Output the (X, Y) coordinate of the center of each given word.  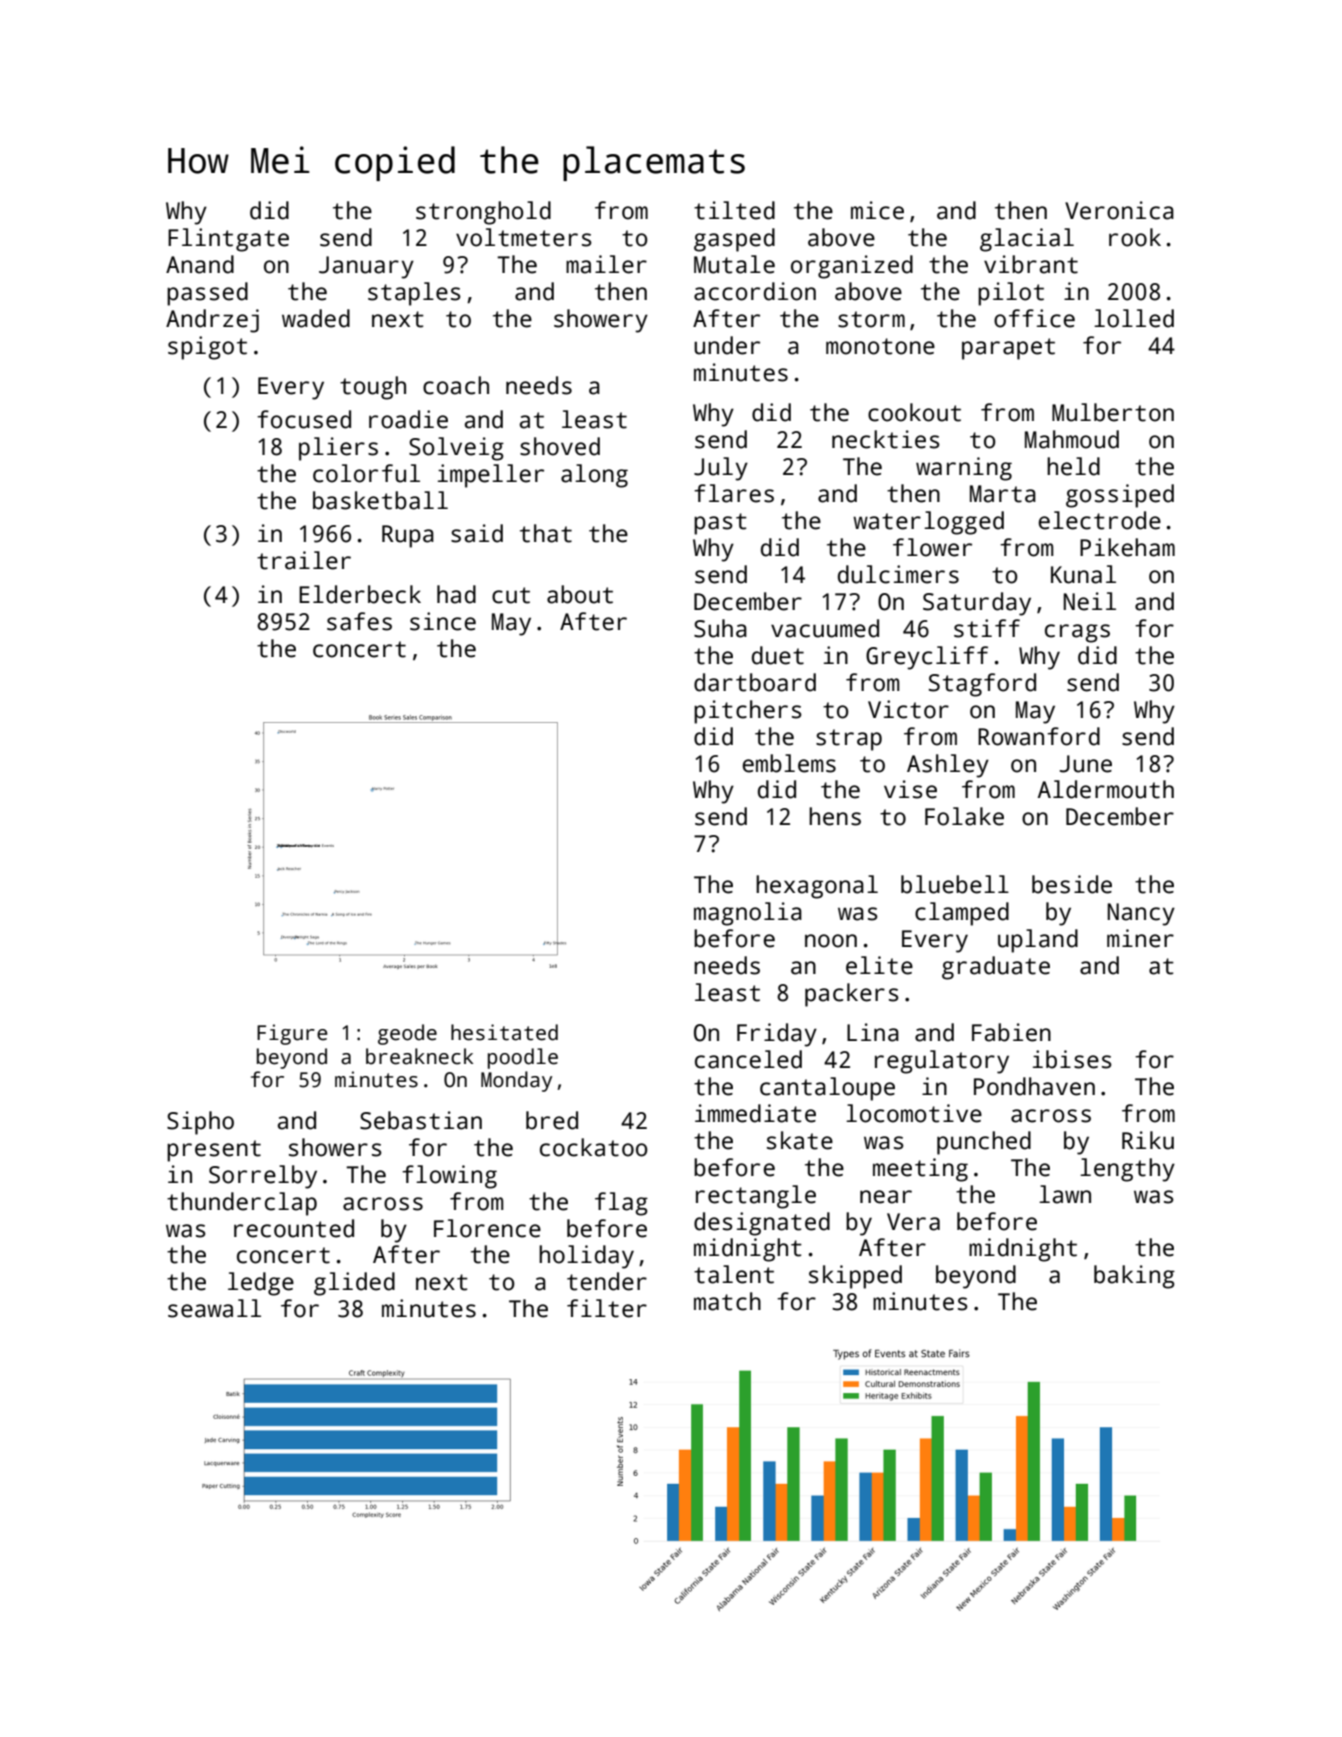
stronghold (483, 213)
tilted (734, 210)
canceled (748, 1059)
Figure (292, 1034)
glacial (1027, 240)
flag (621, 1204)
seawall (214, 1308)
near (886, 1197)
